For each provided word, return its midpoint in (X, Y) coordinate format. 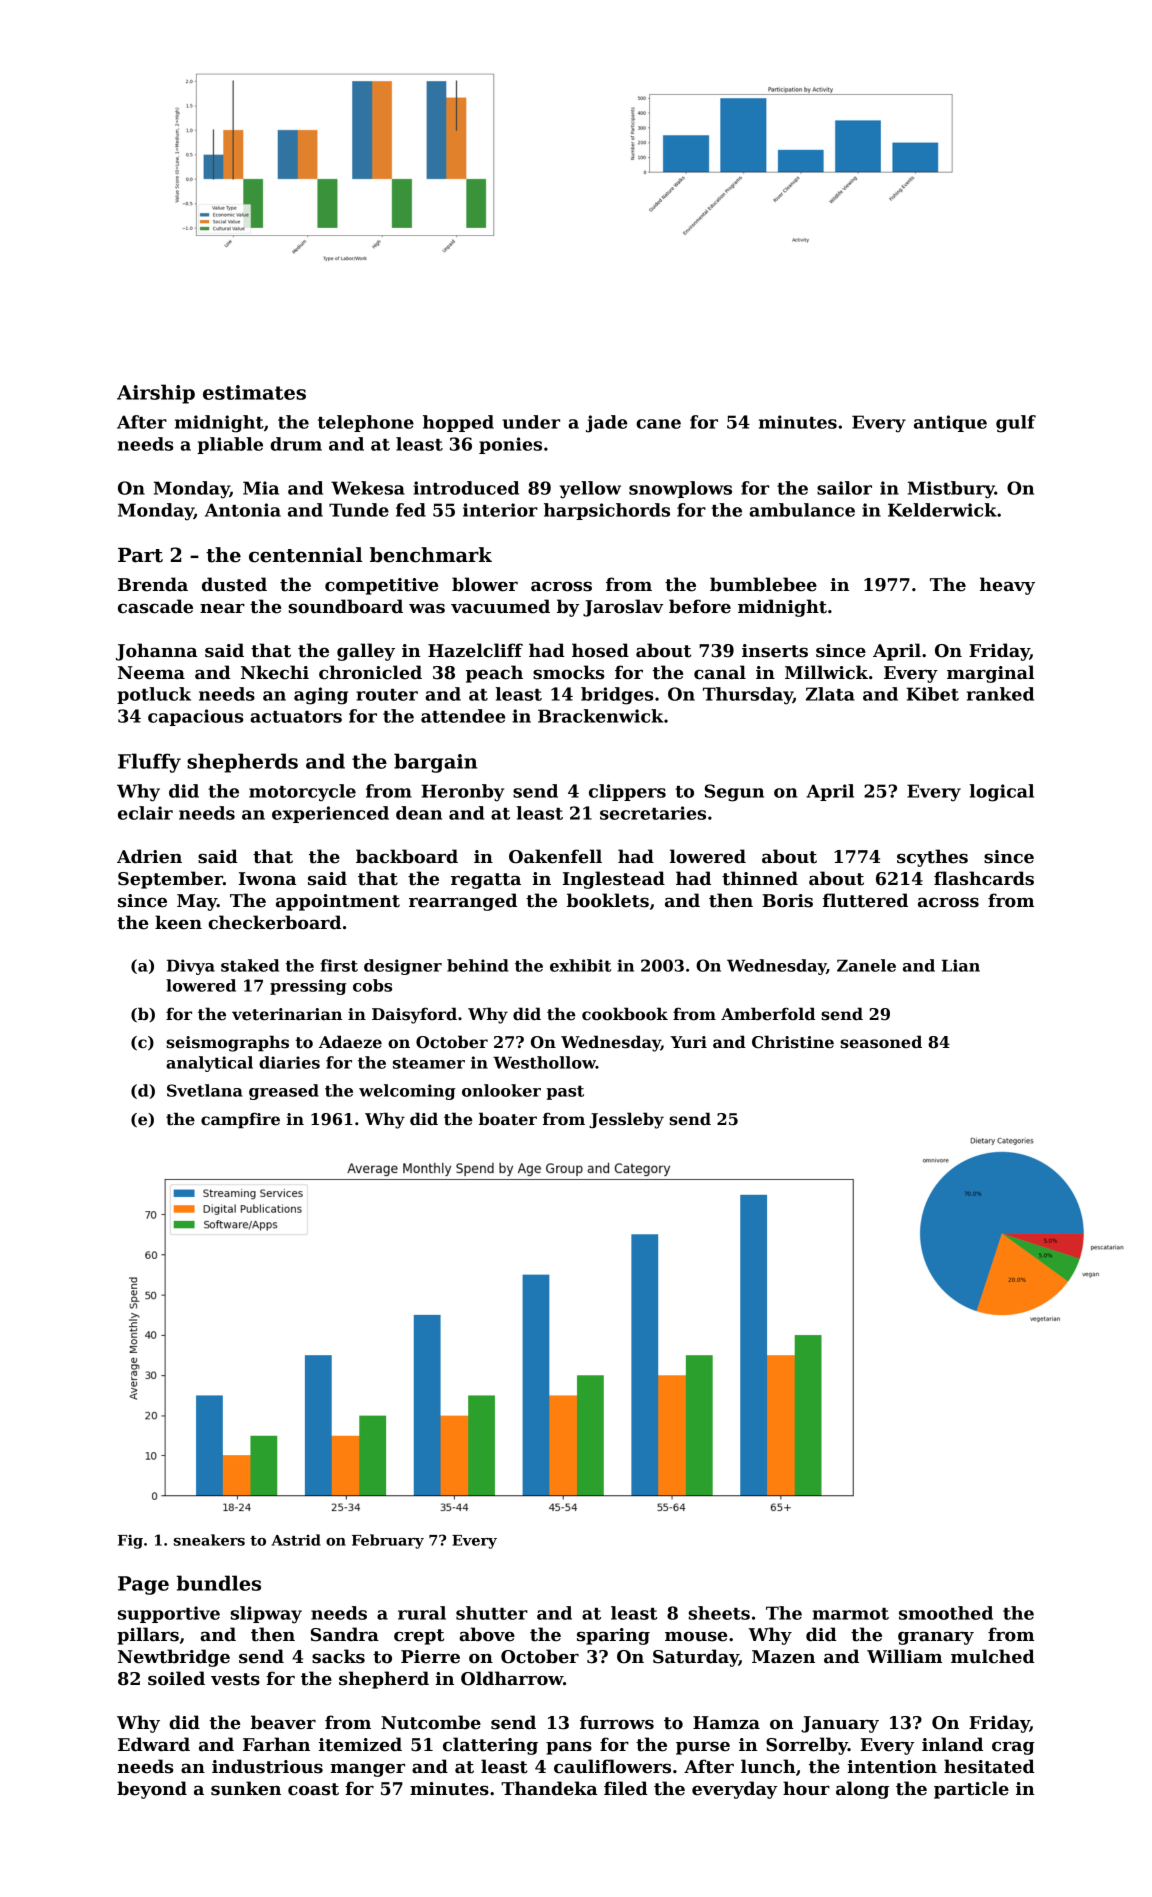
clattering (490, 1746)
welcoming (407, 1092)
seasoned (881, 1042)
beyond (152, 1790)
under (531, 422)
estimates (254, 392)
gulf (1016, 424)
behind (478, 965)
